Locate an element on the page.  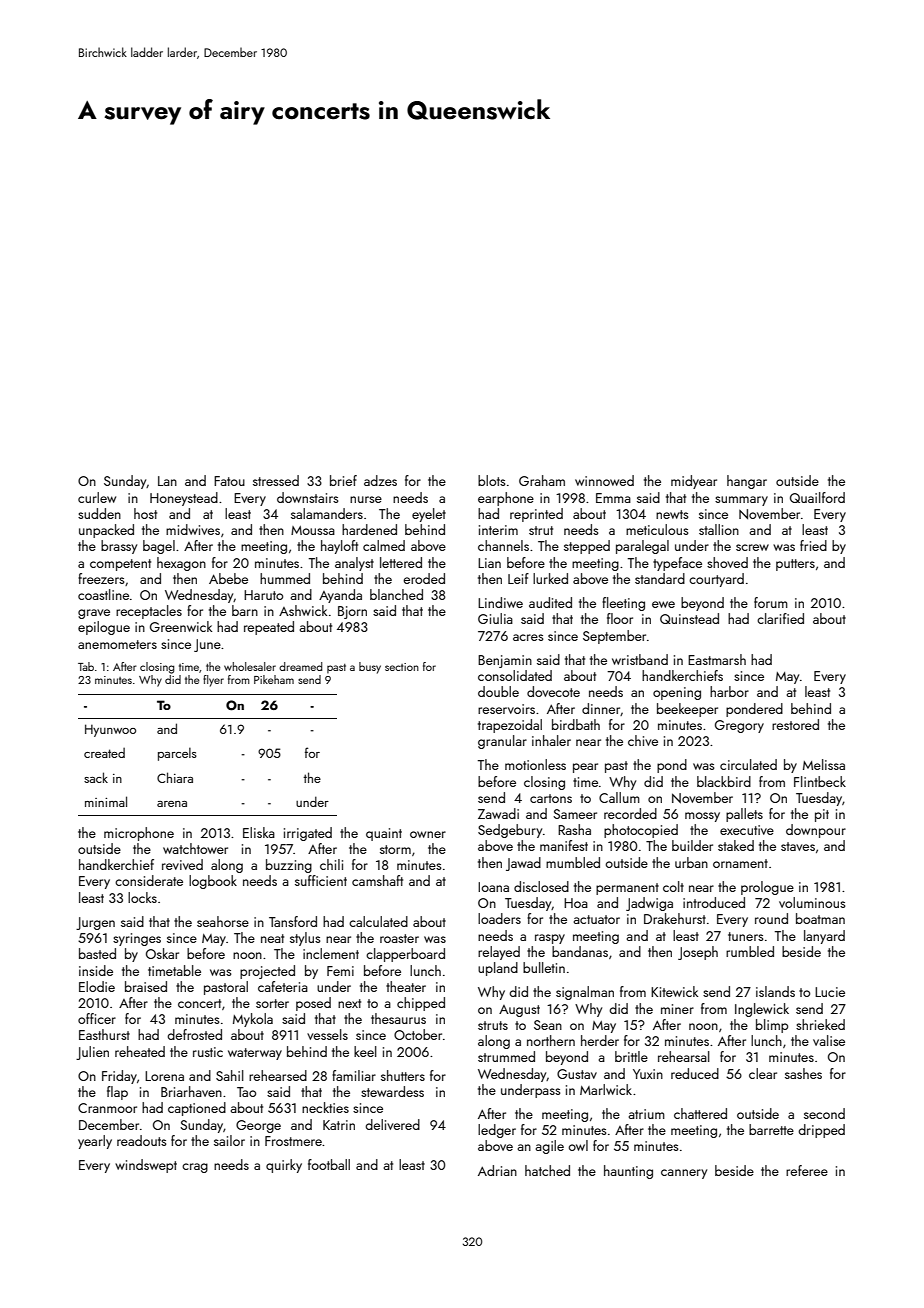
crag is located at coordinates (195, 1168).
